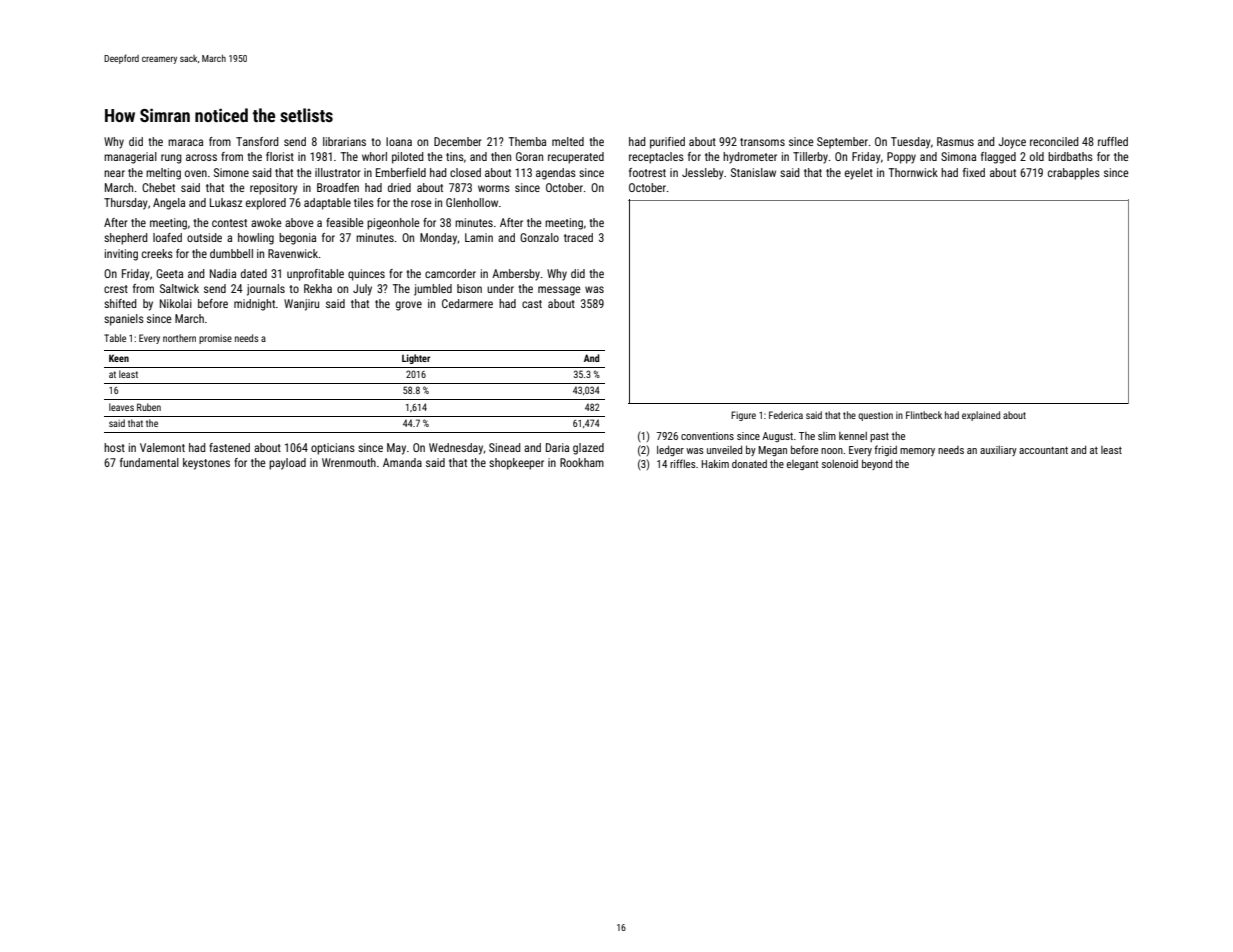  Describe the element at coordinates (588, 449) in the image. I see `glazed` at that location.
